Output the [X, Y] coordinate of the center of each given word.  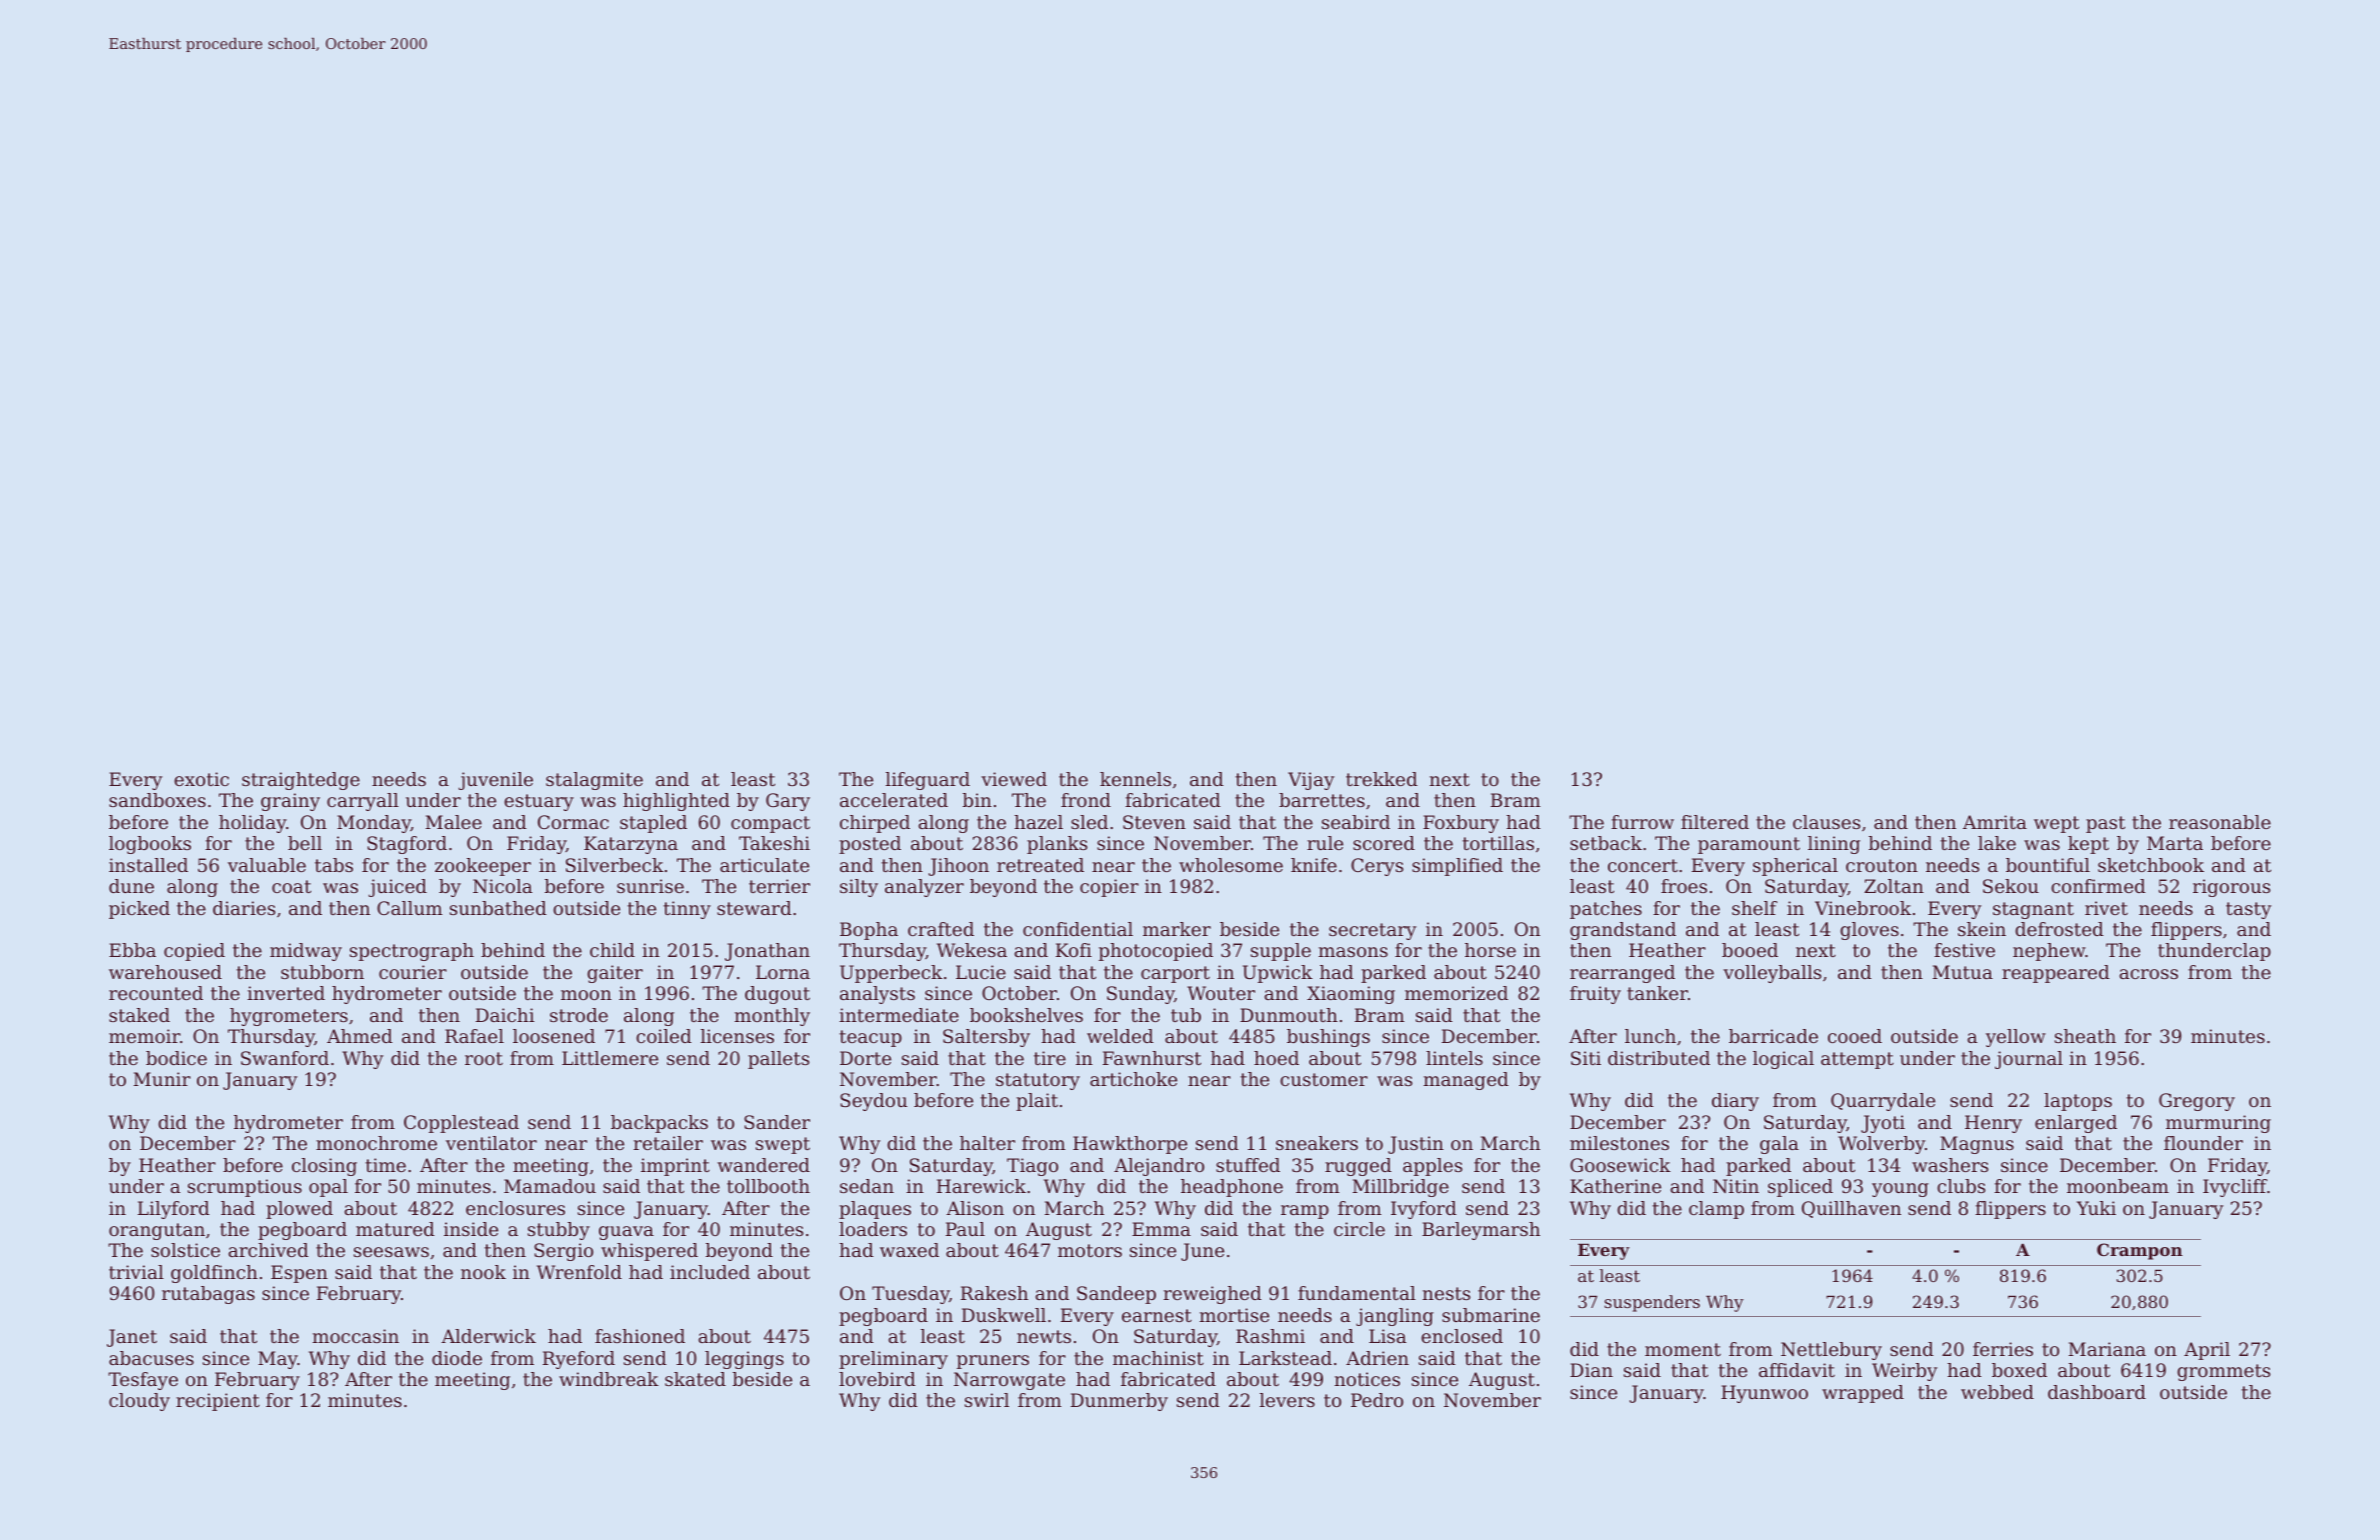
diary [1735, 1102]
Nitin [1736, 1186]
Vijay [1311, 781]
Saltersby [986, 1038]
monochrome [376, 1143]
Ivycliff [2235, 1188]
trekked [1382, 779]
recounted [156, 993]
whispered [649, 1252]
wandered [763, 1165]
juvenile [495, 781]
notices [1367, 1379]
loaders [873, 1229]
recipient [218, 1402]
